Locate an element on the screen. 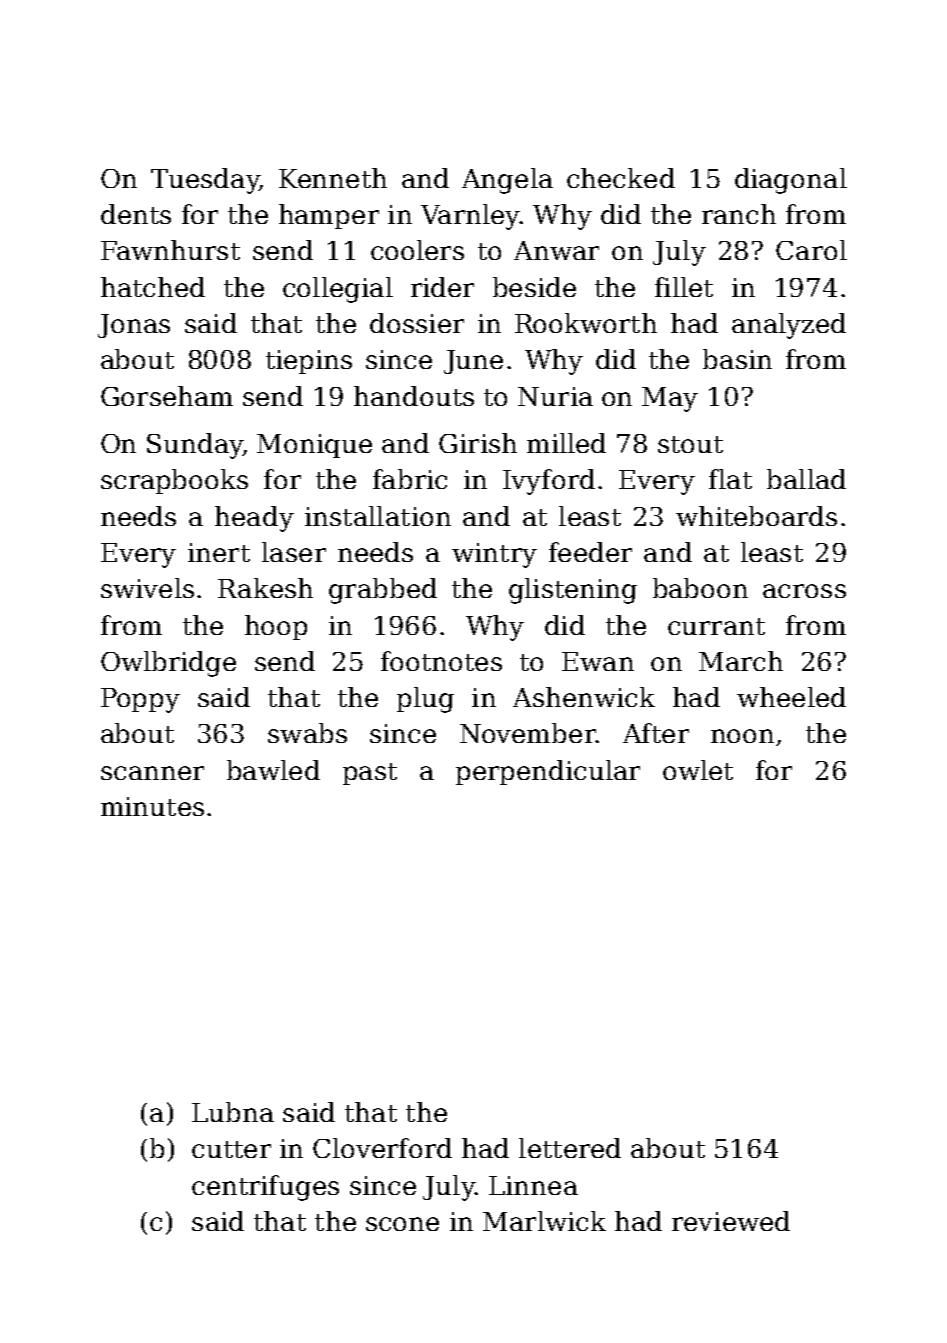  minutes is located at coordinates (152, 806).
